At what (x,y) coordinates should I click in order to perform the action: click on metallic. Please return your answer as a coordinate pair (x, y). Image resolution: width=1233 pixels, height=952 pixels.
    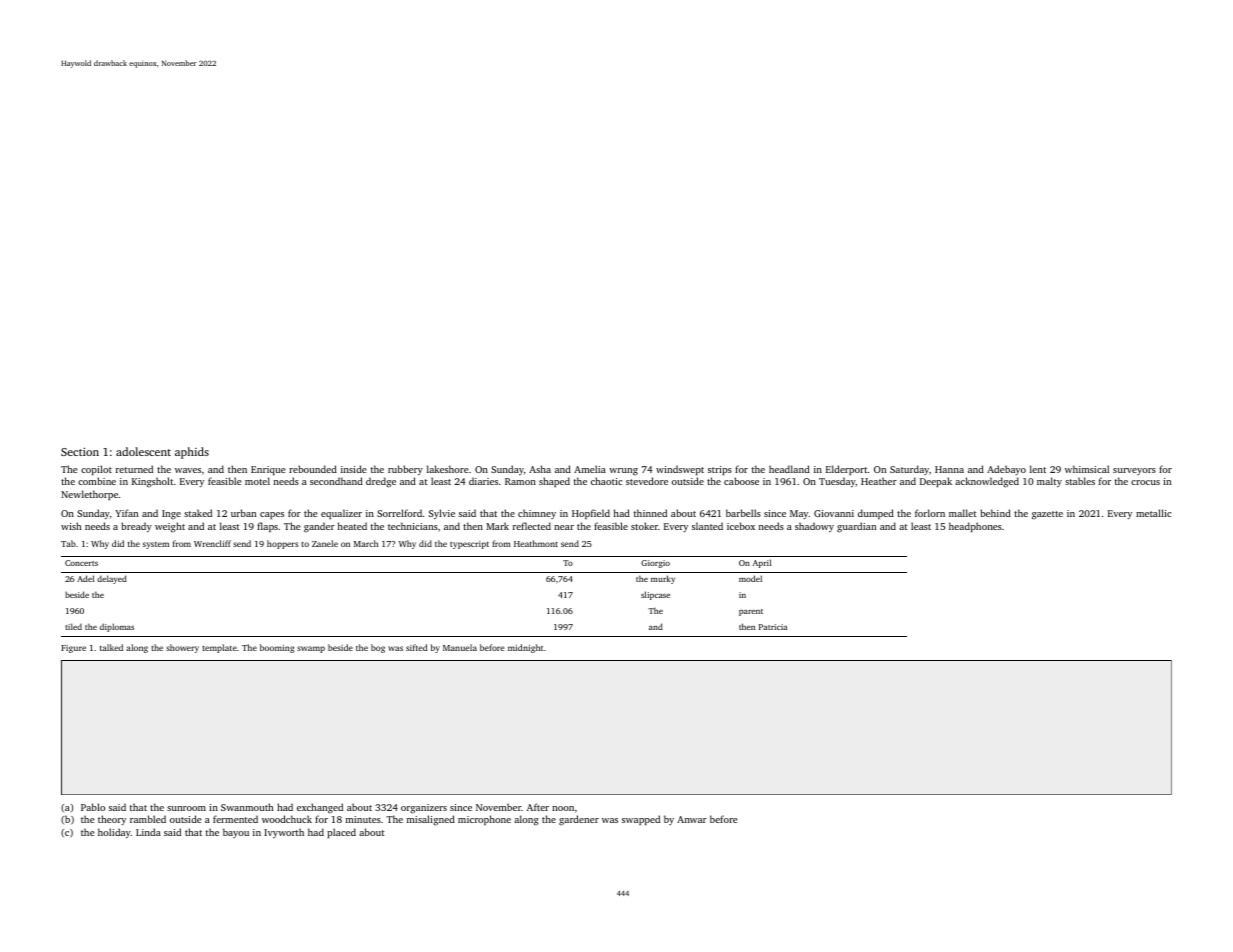
    Looking at the image, I should click on (1153, 513).
